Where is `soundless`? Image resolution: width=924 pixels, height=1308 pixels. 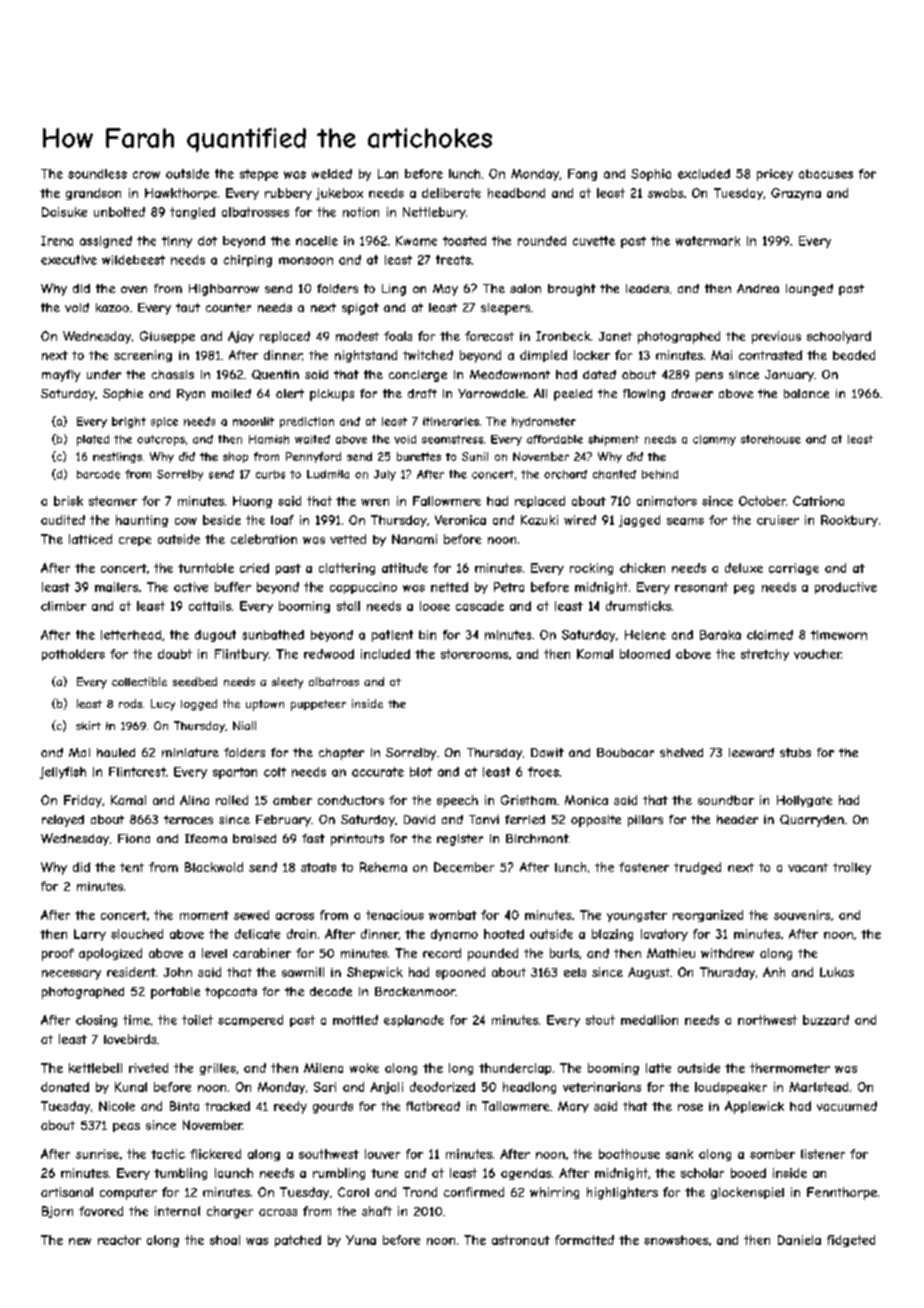
soundless is located at coordinates (97, 174).
